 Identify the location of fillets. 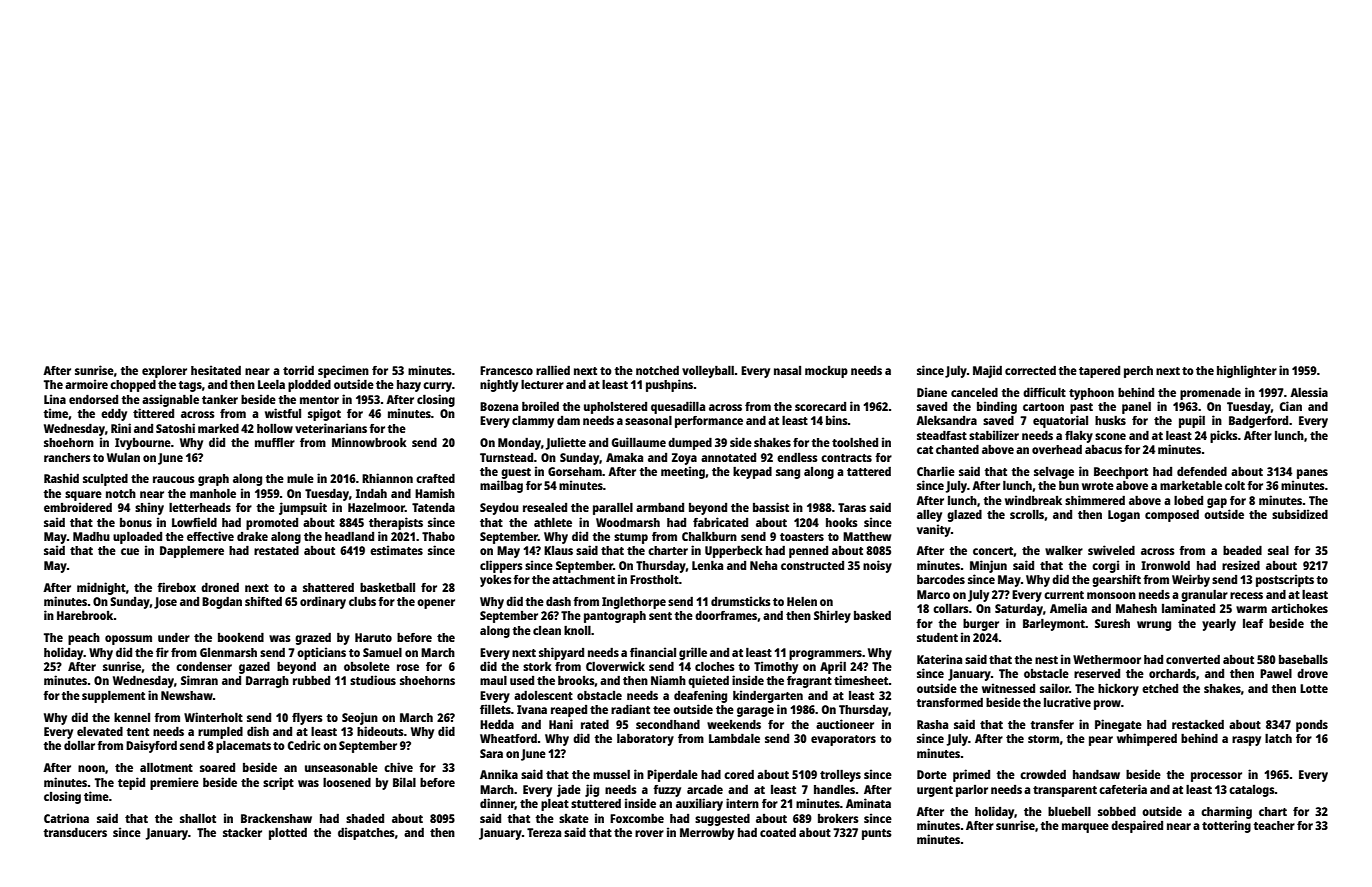
(495, 709).
